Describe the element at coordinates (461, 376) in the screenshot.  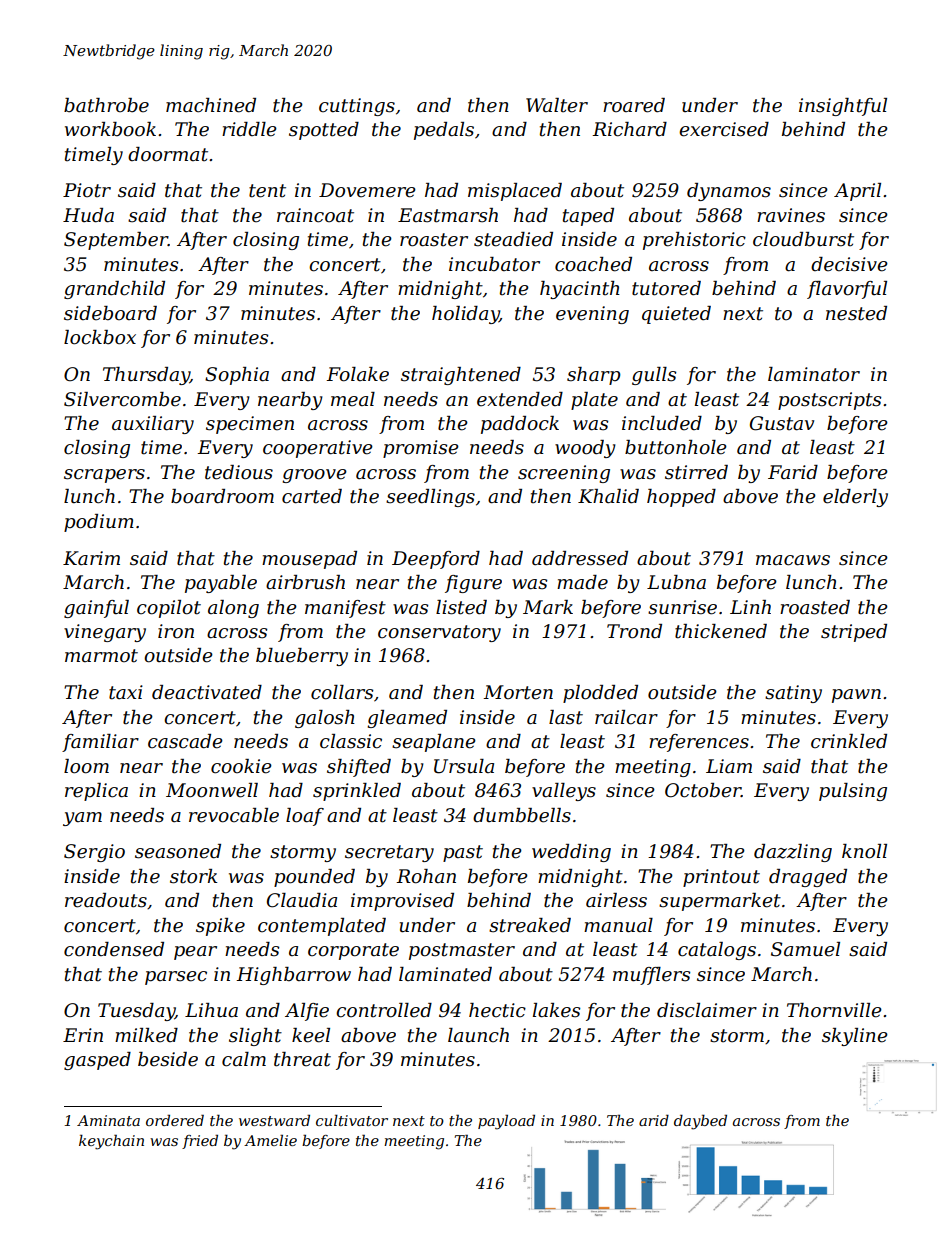
I see `straightened` at that location.
